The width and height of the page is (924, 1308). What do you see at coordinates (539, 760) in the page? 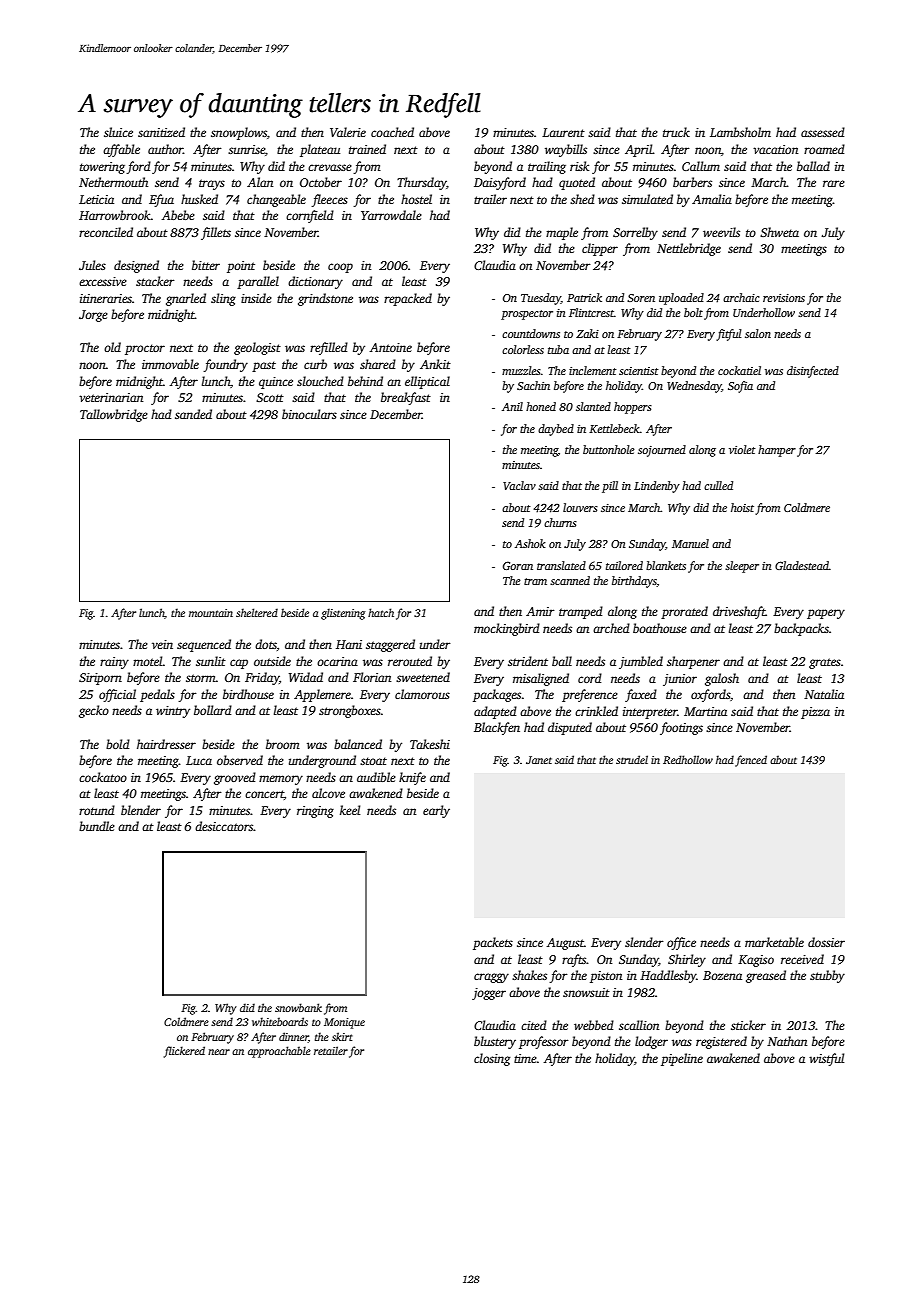
I see `Janet` at bounding box center [539, 760].
